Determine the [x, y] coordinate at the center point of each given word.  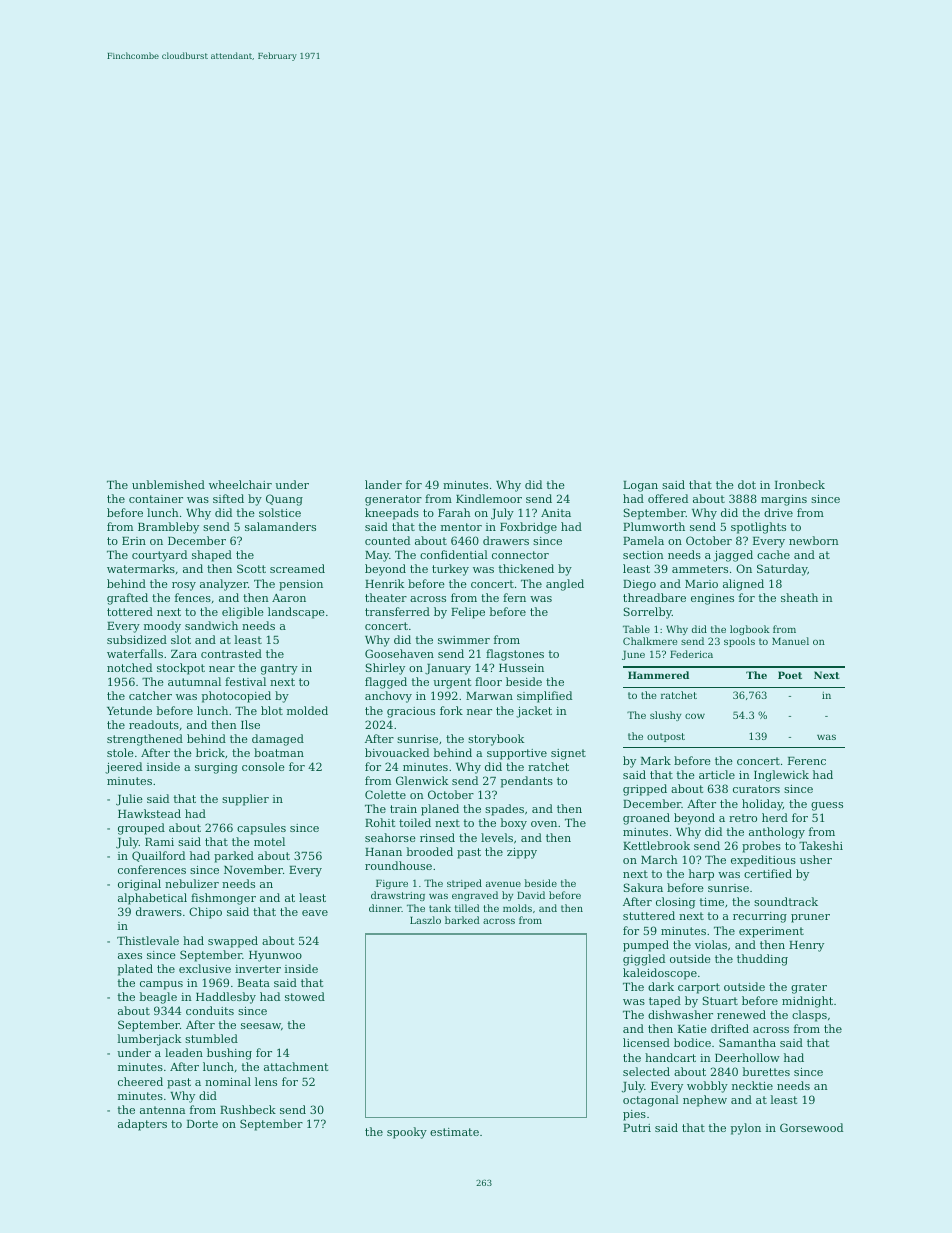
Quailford [158, 856]
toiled [415, 822]
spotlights [758, 528]
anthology [777, 833]
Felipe [468, 613]
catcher [150, 695]
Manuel [790, 641]
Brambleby [168, 528]
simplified [544, 697]
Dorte [202, 1124]
